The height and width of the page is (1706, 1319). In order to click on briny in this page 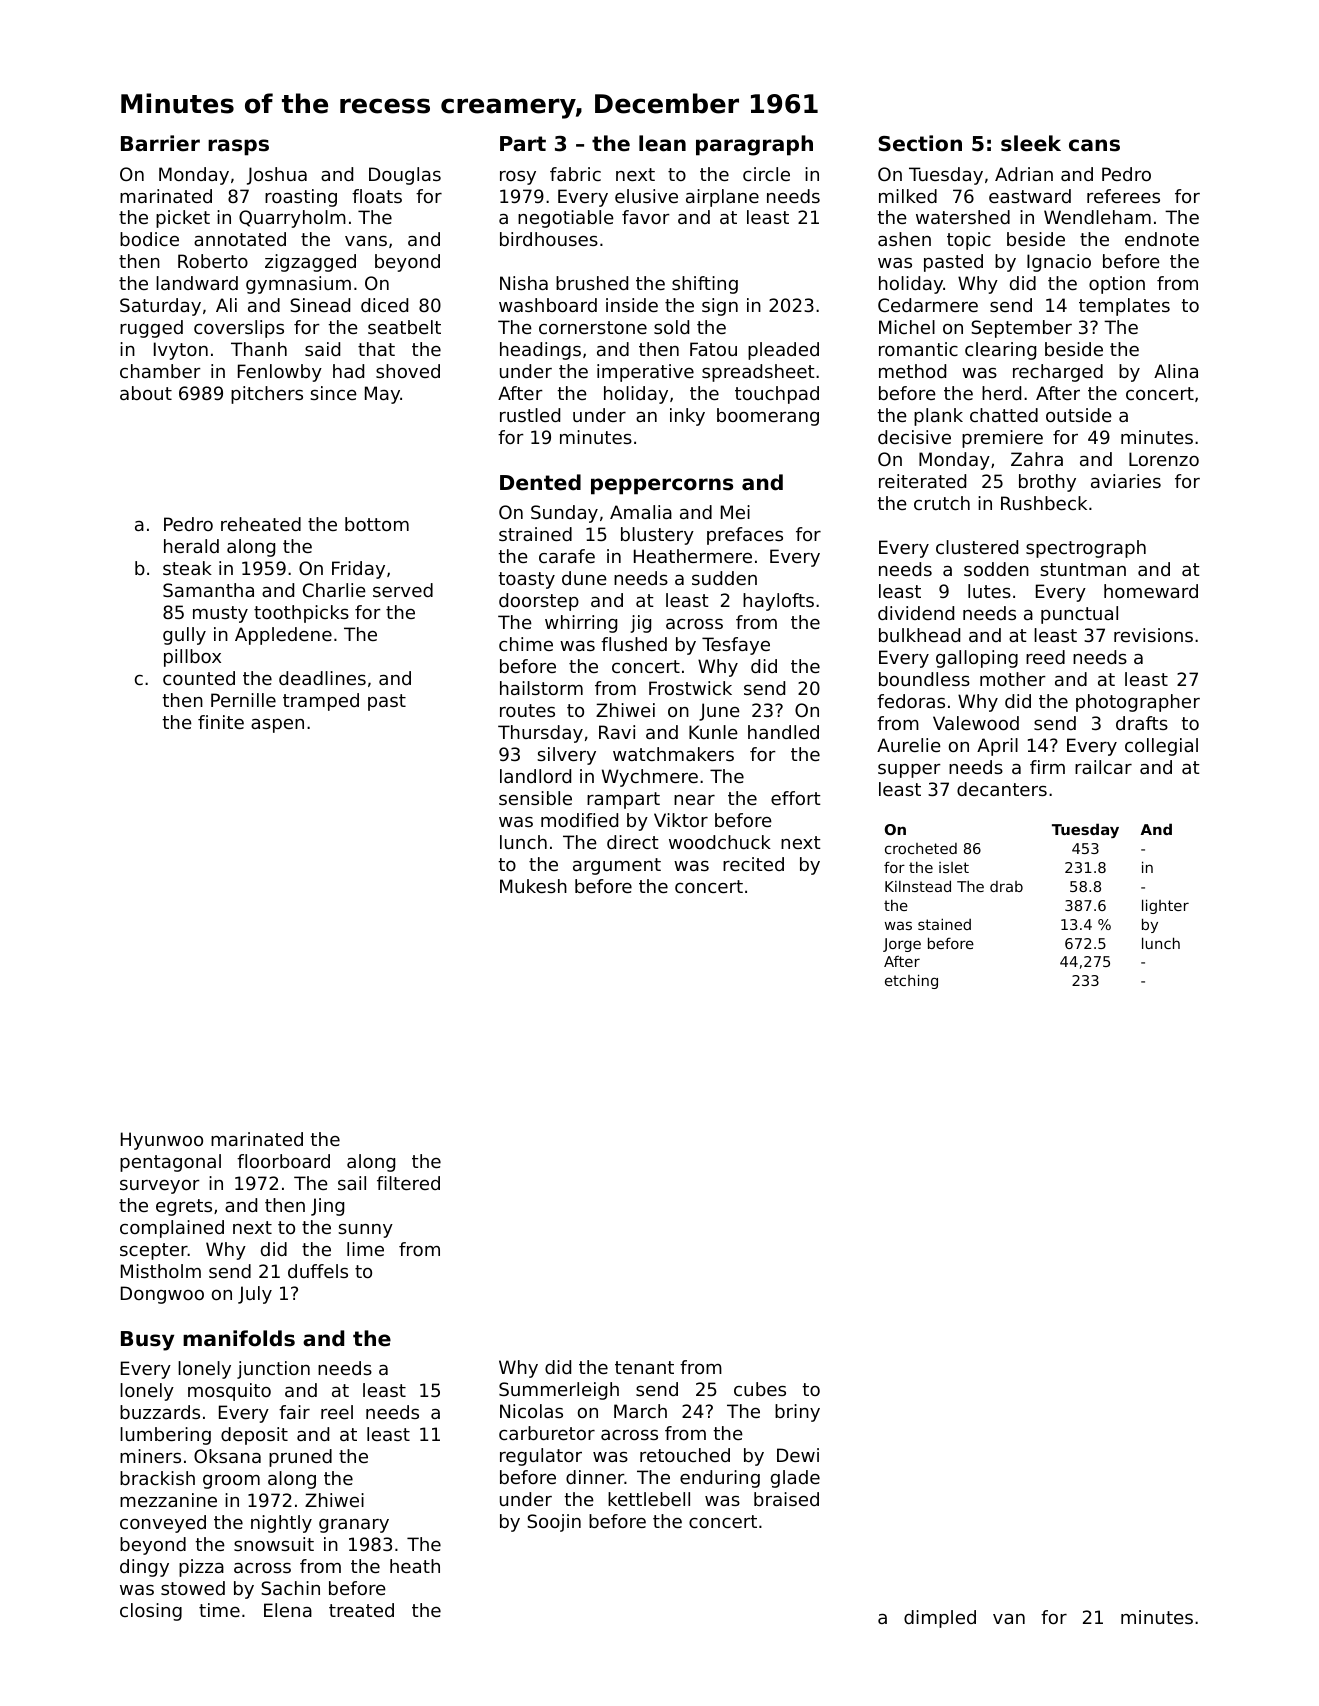, I will do `click(797, 1413)`.
